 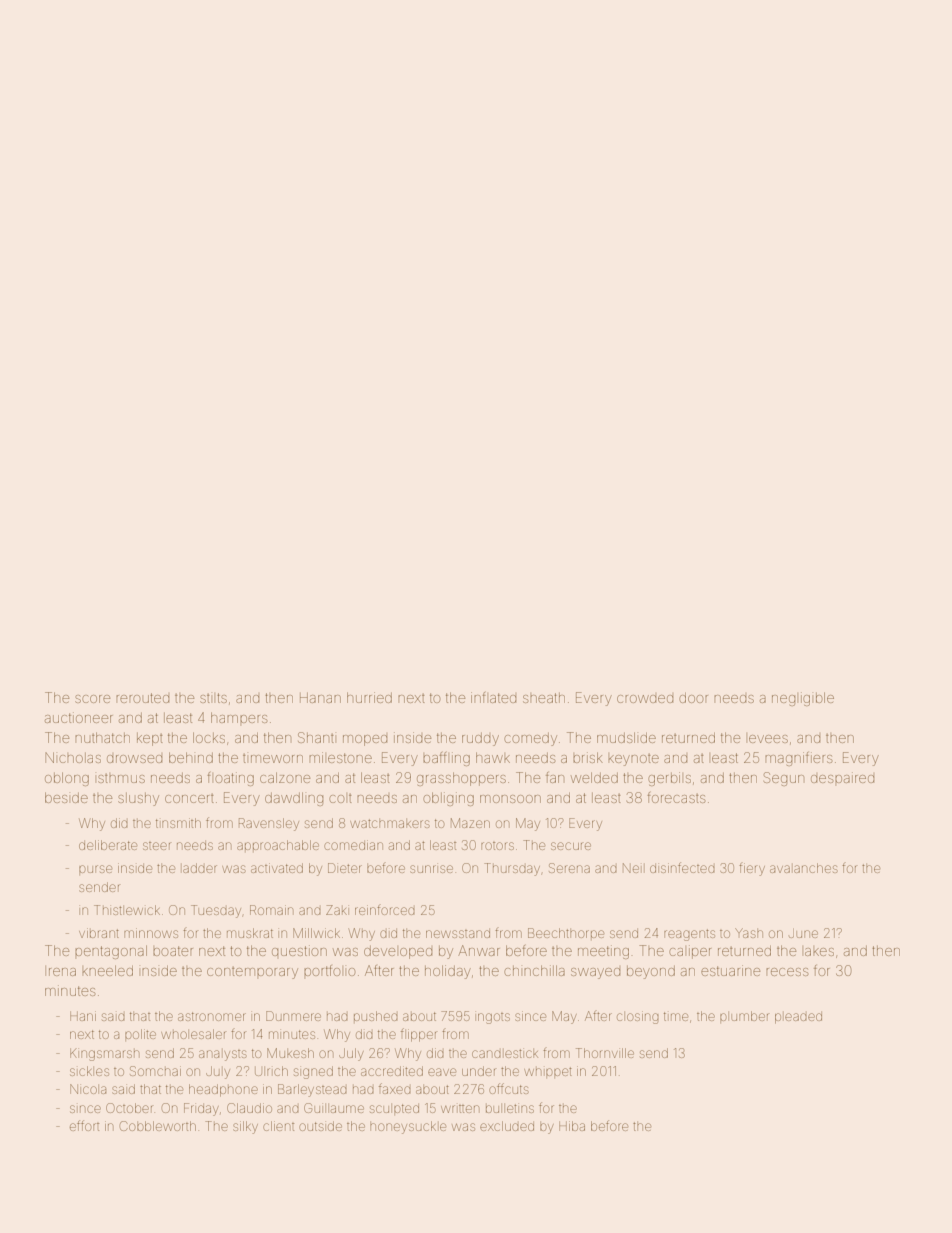 What do you see at coordinates (787, 972) in the screenshot?
I see `recess` at bounding box center [787, 972].
